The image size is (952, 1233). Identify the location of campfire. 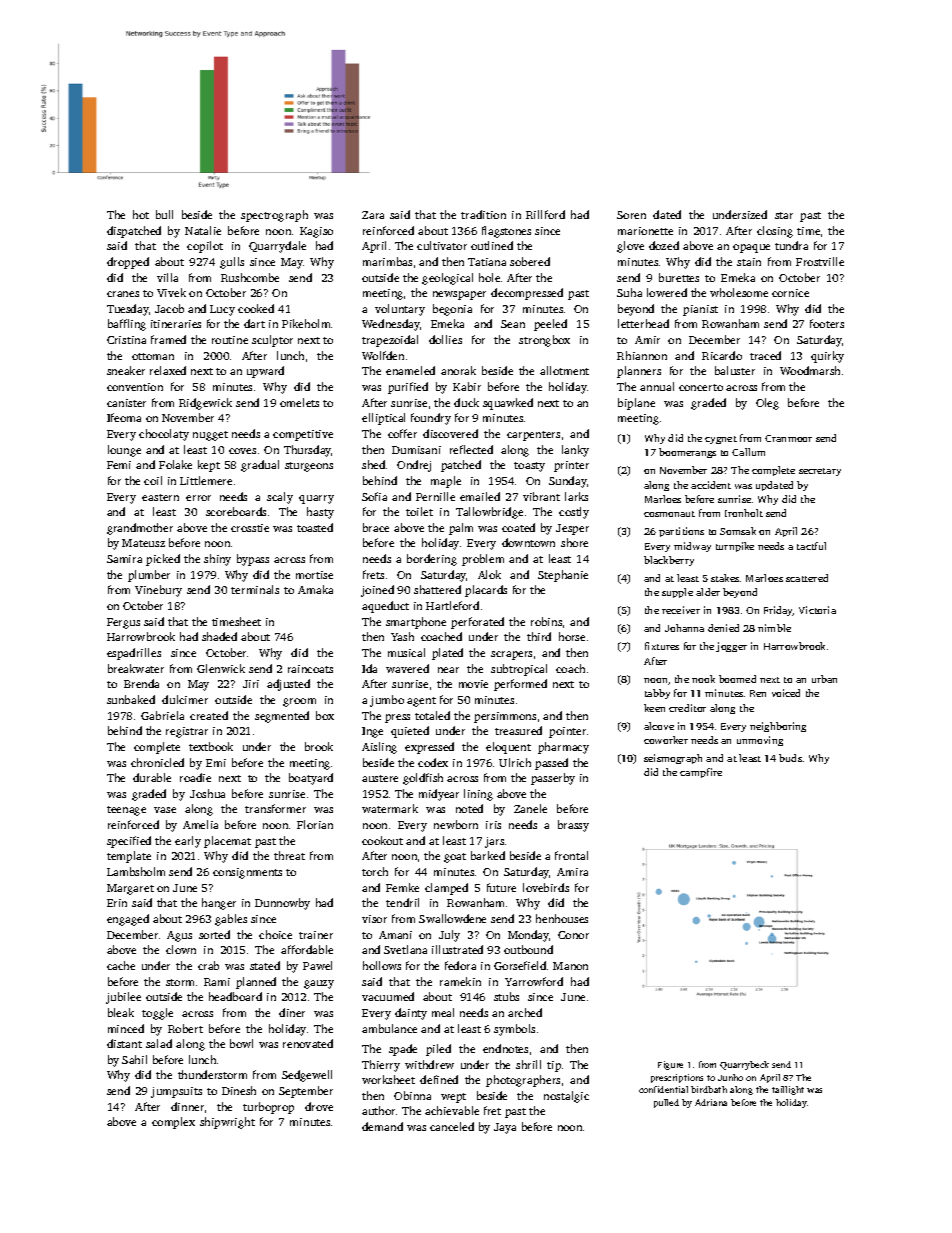
(701, 773).
